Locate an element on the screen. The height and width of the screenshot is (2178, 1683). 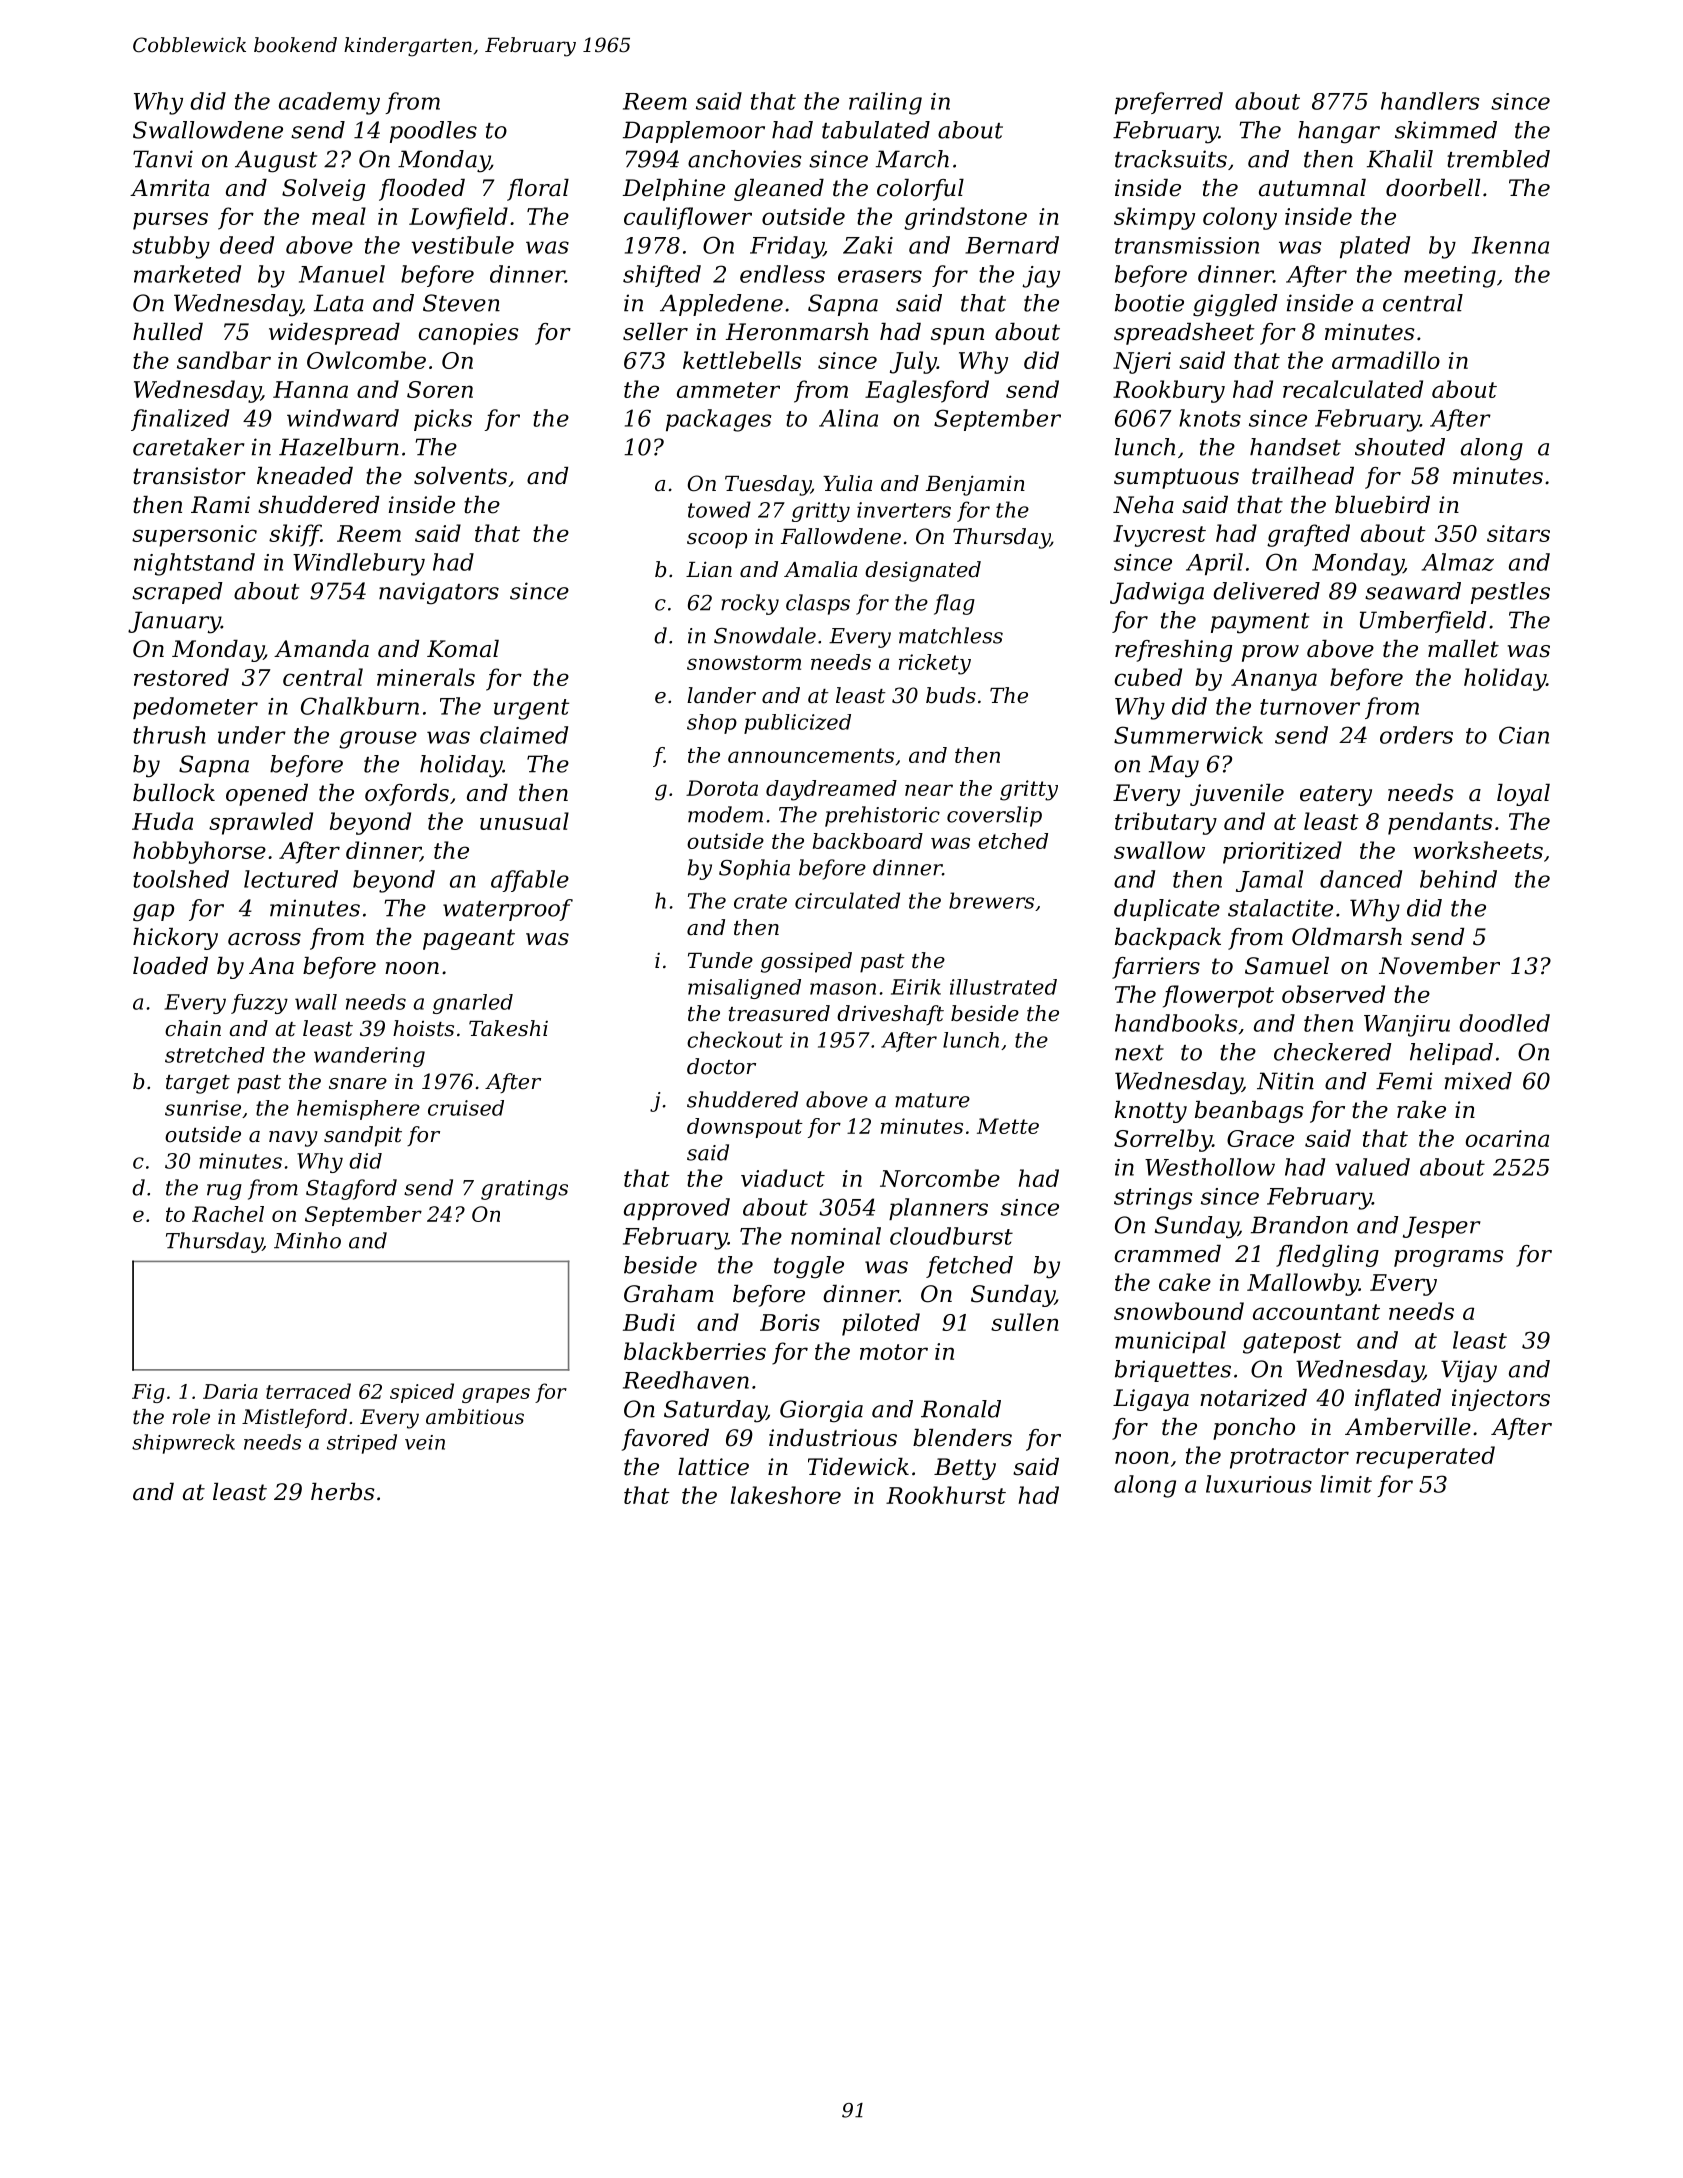
Sorrelby is located at coordinates (1163, 1140).
